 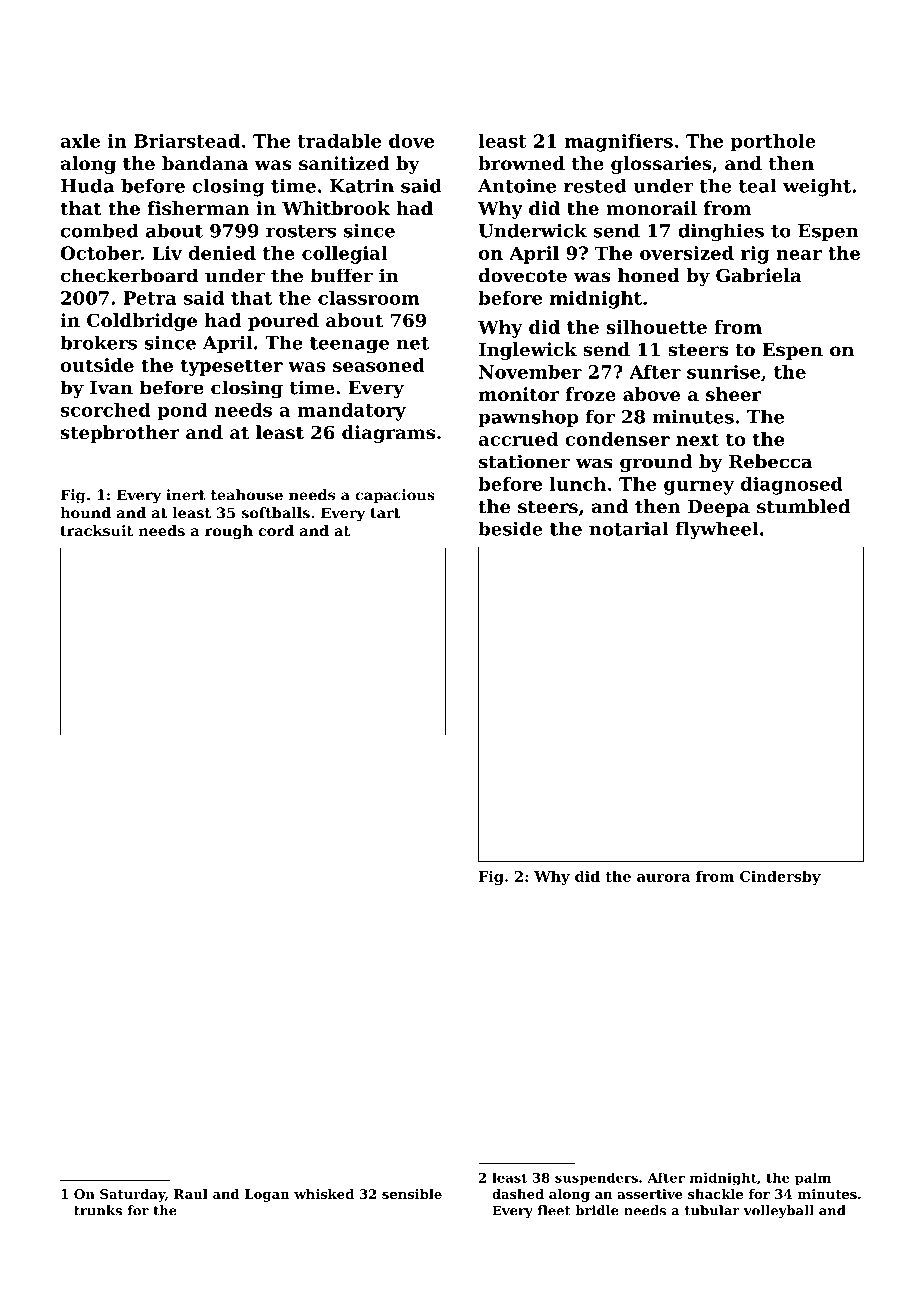 I want to click on whisked, so click(x=324, y=1194).
